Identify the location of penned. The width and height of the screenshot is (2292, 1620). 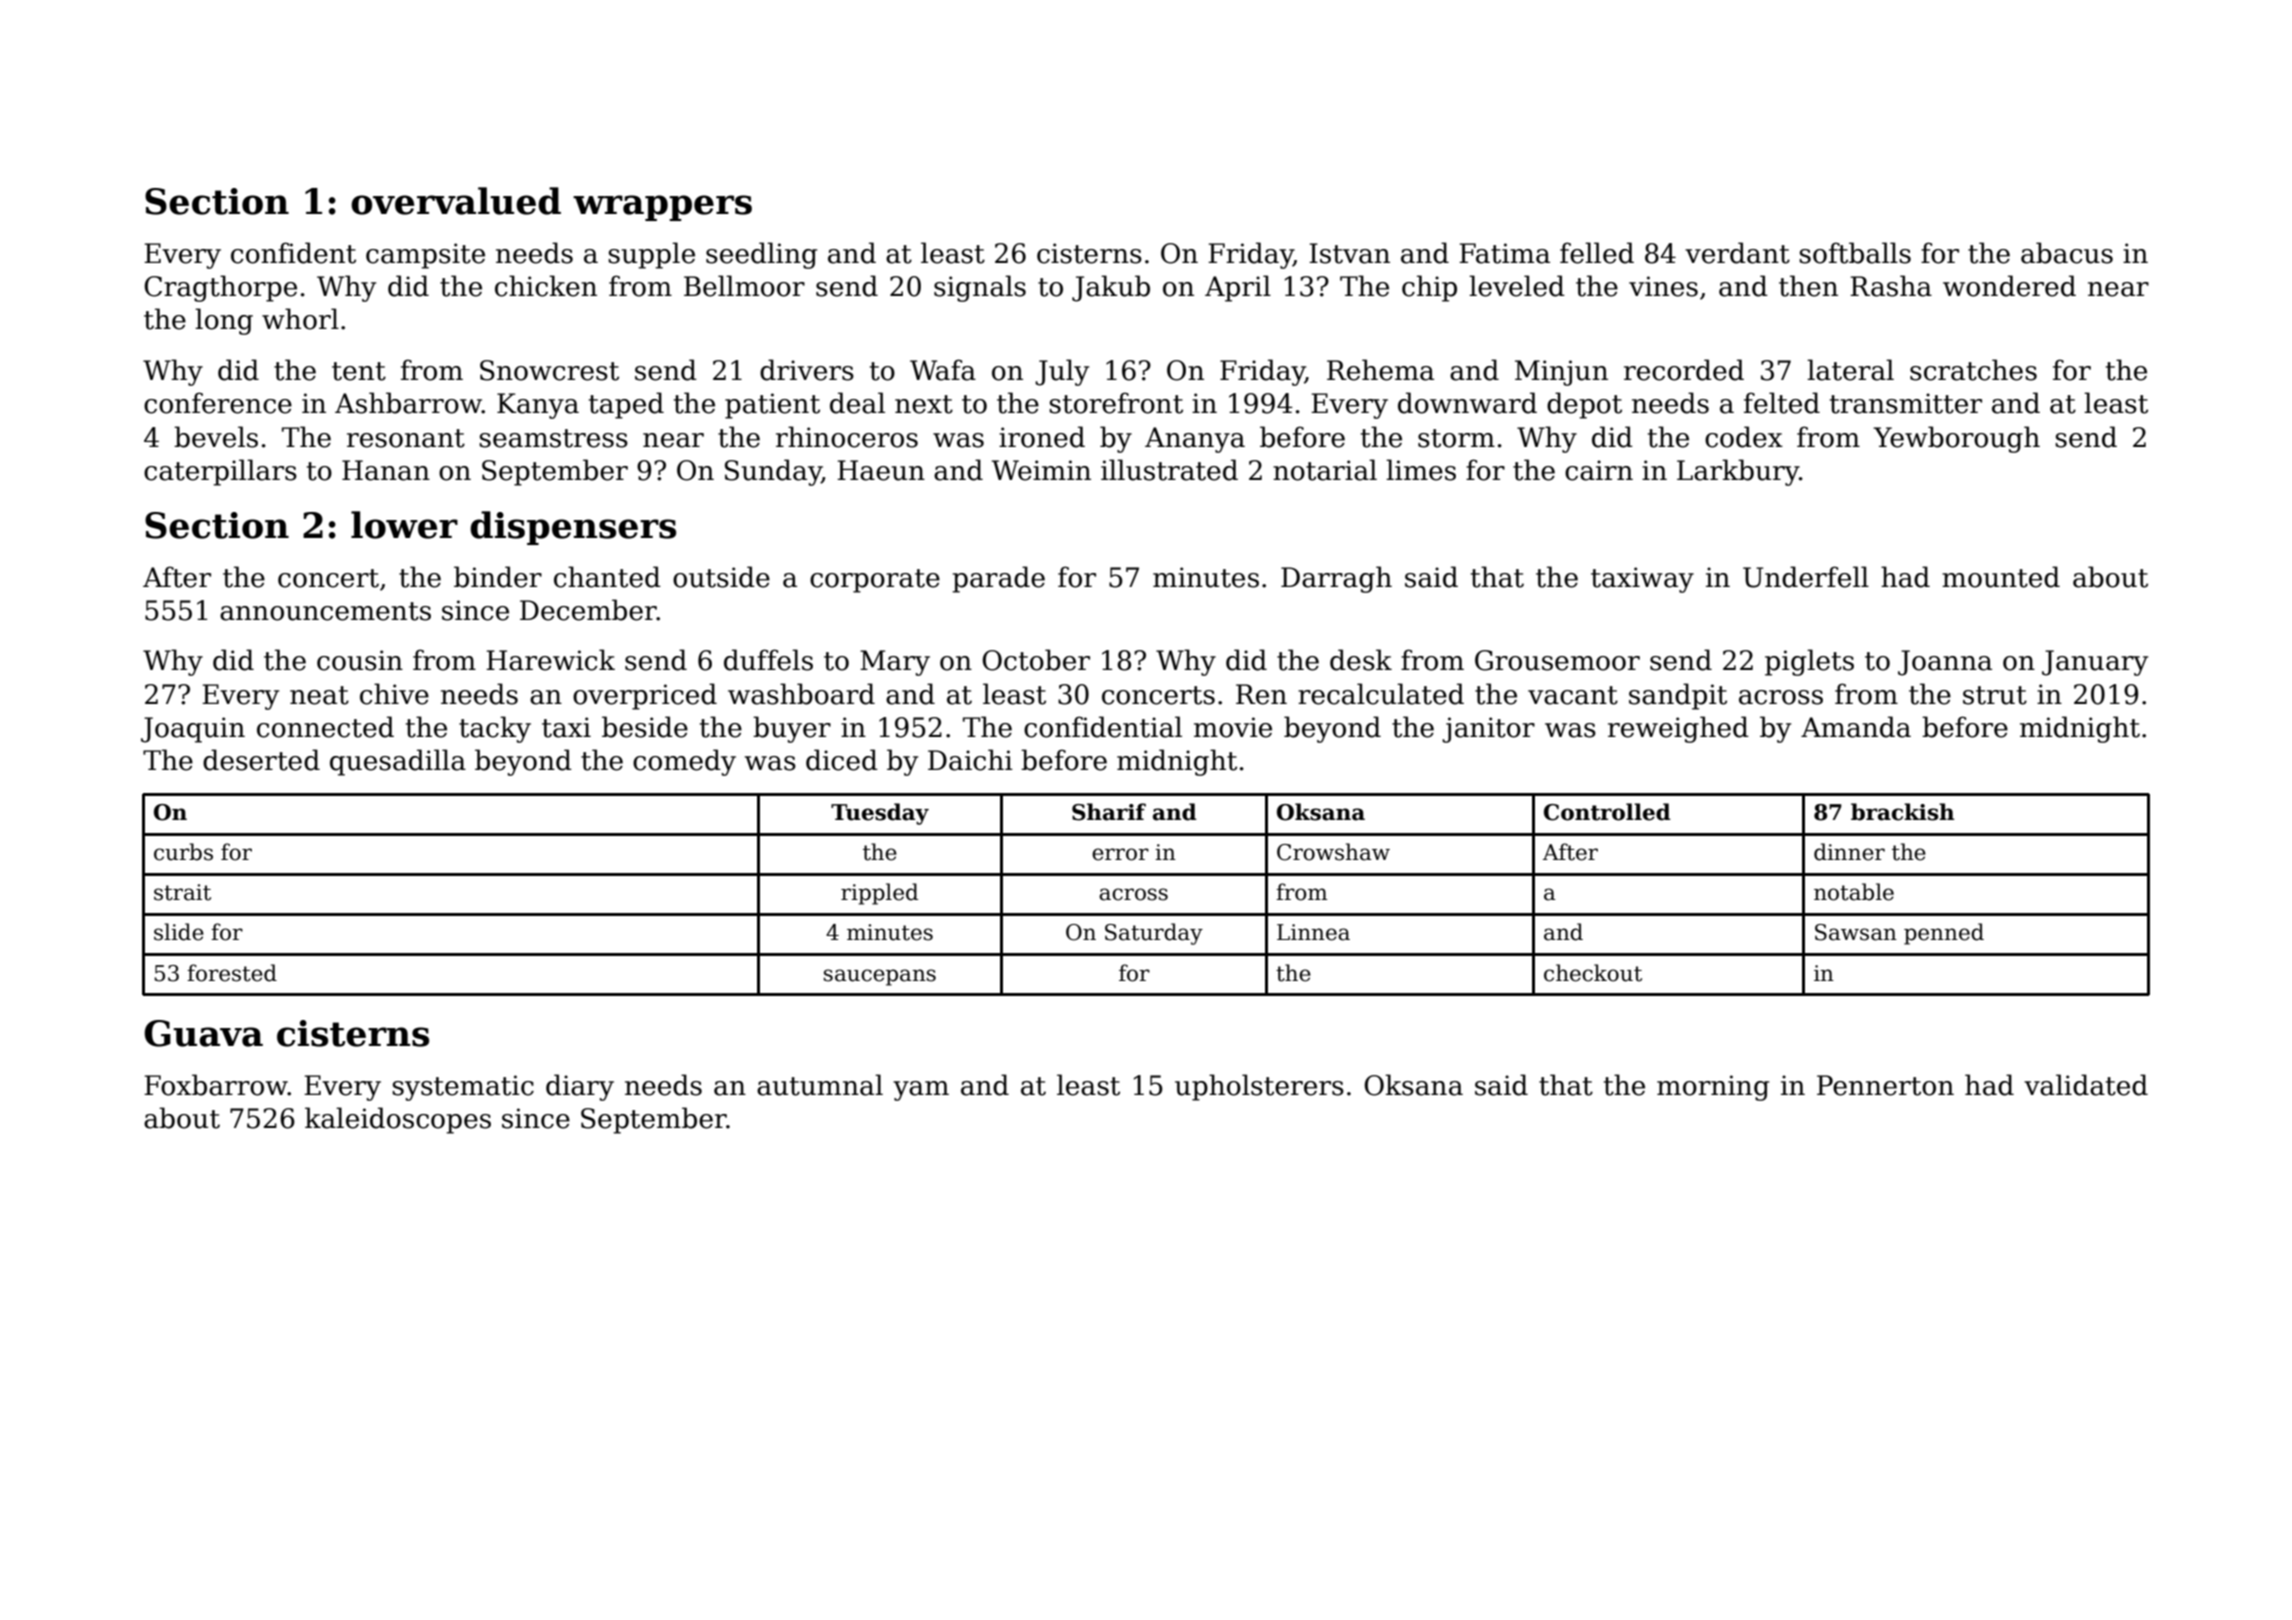
(1944, 934).
